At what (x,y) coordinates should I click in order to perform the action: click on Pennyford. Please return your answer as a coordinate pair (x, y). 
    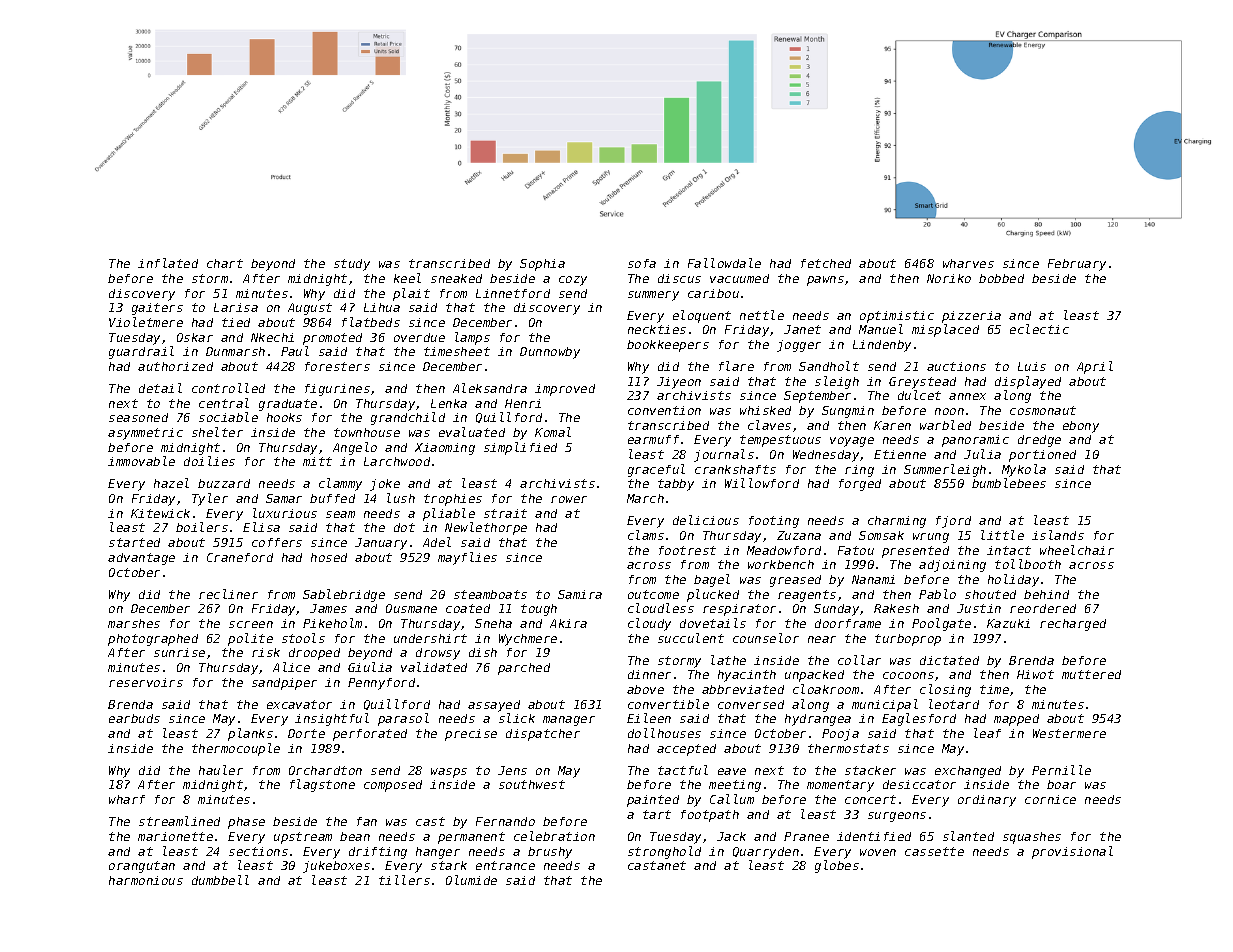
    Looking at the image, I should click on (381, 684).
